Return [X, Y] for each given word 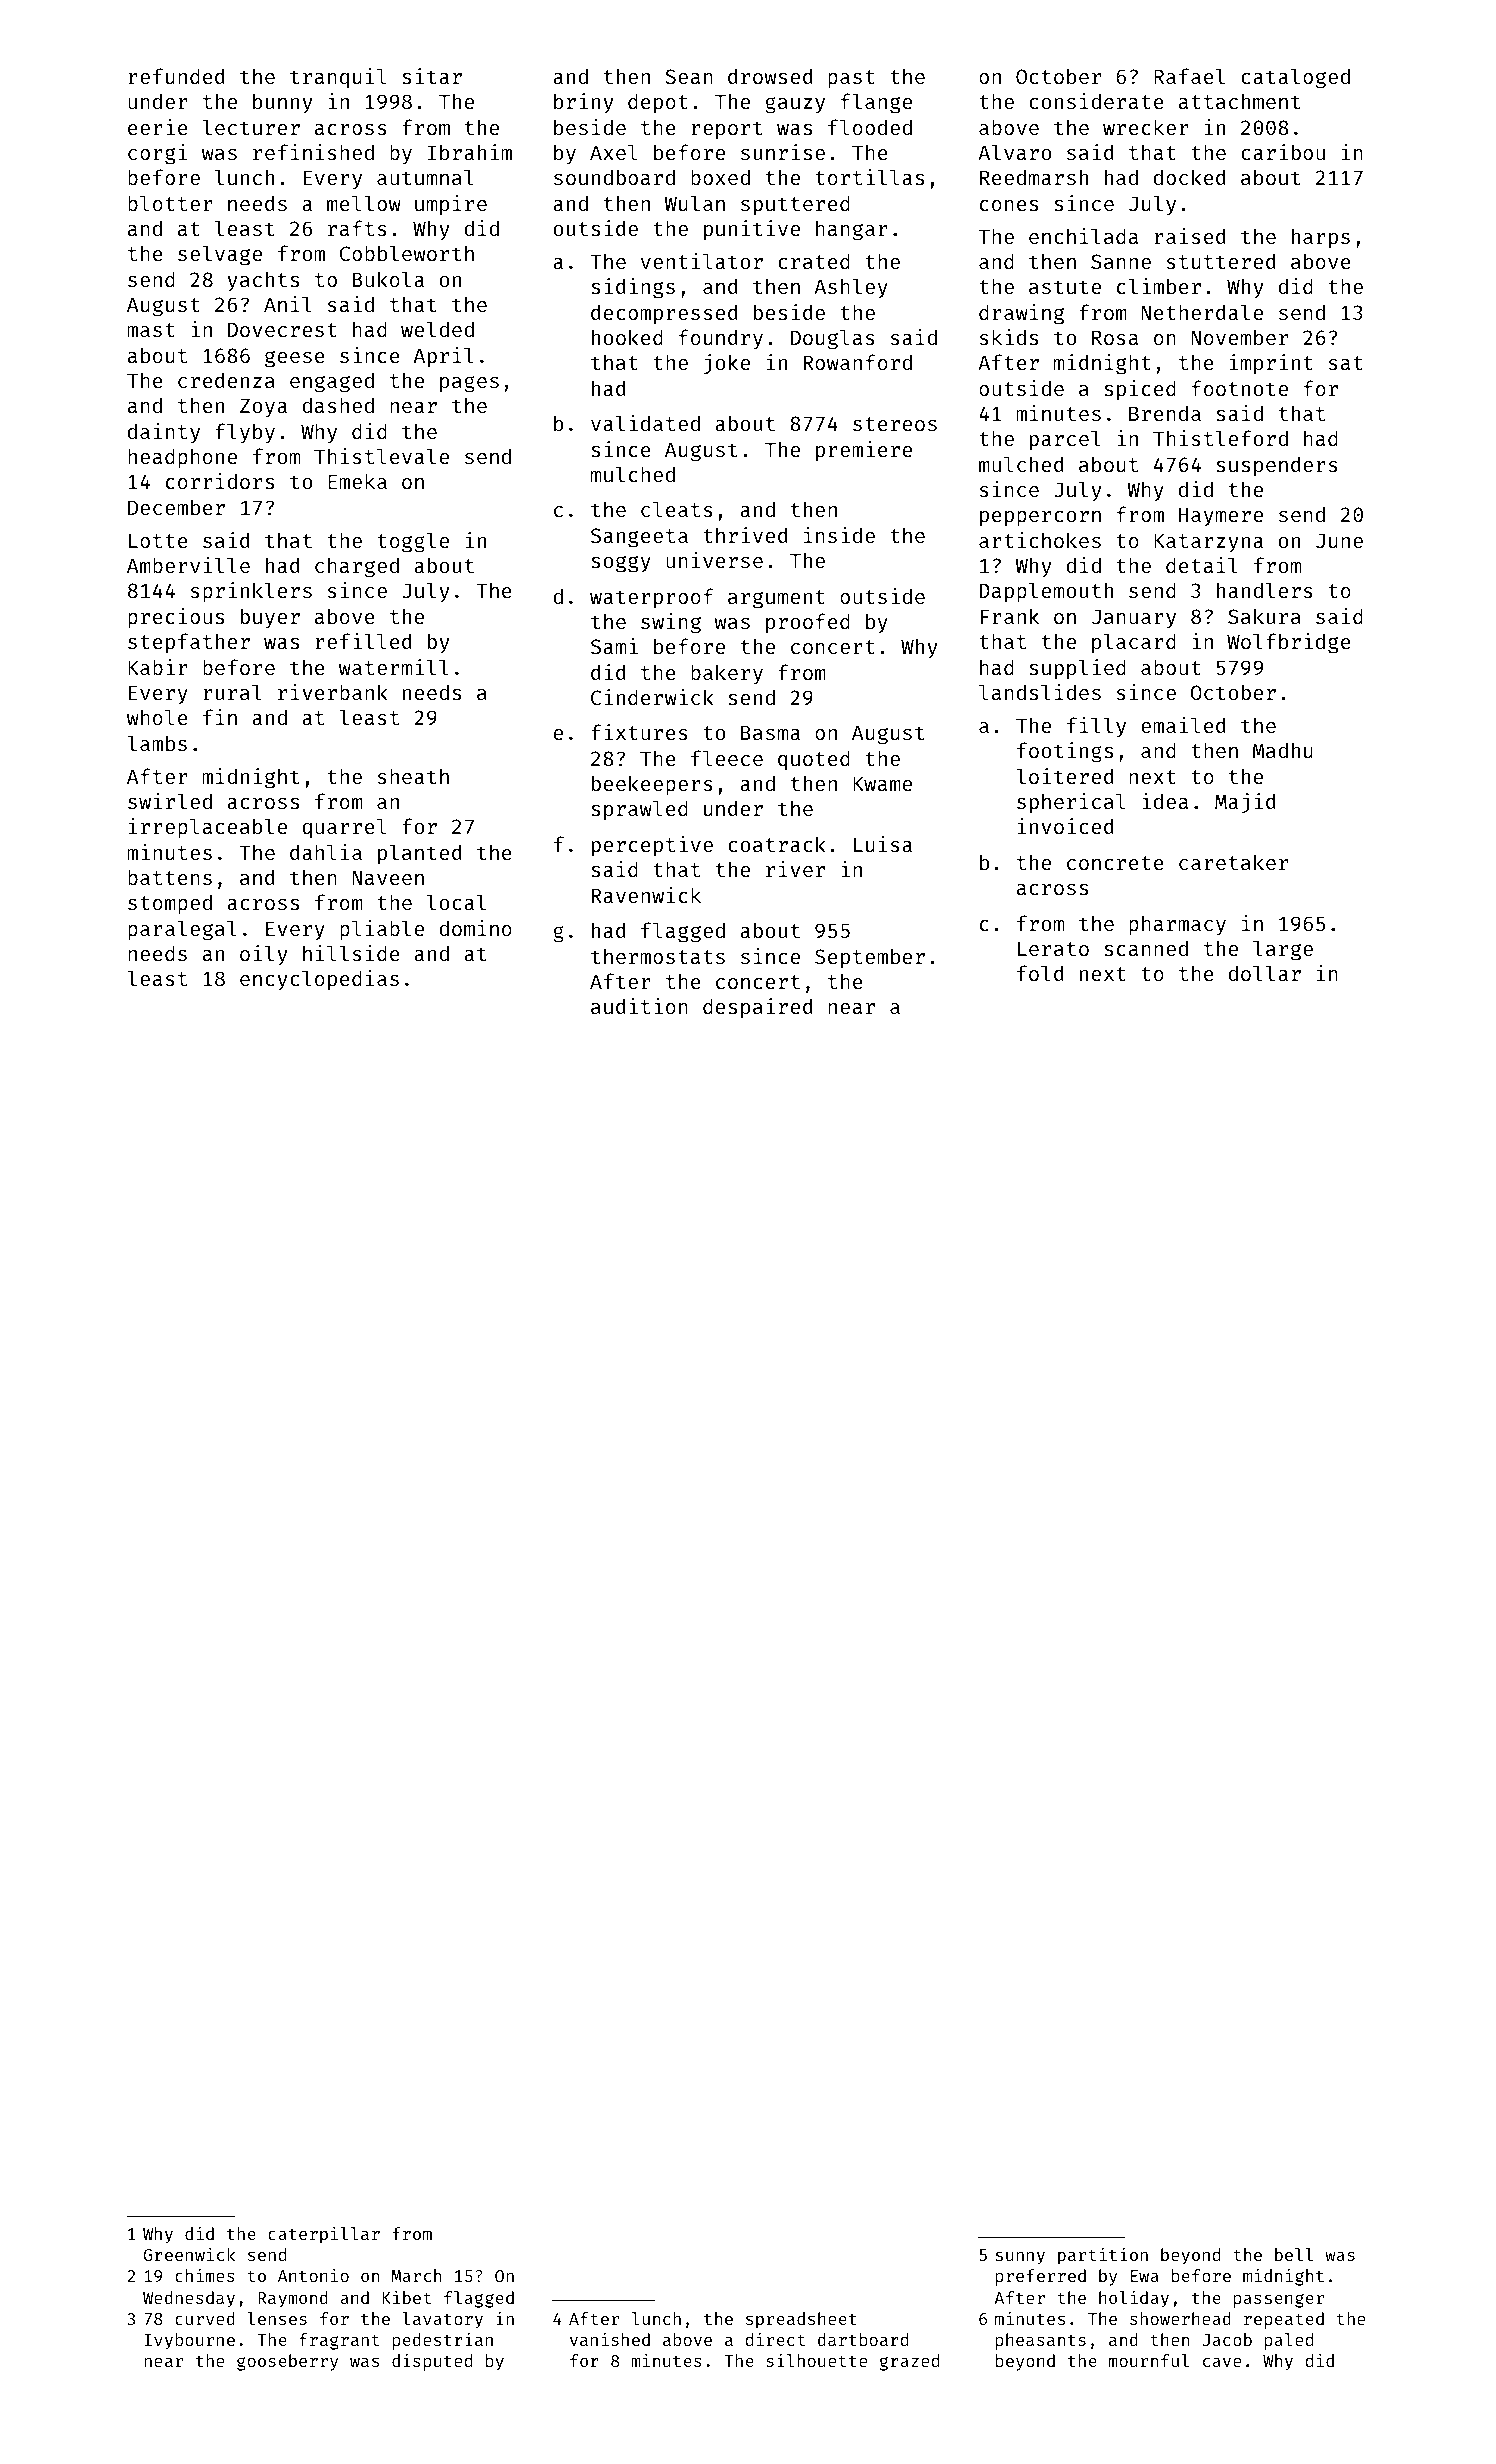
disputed [432, 2362]
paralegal [182, 930]
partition [1103, 2256]
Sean [689, 76]
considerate [1096, 101]
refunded [176, 76]
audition [639, 1006]
